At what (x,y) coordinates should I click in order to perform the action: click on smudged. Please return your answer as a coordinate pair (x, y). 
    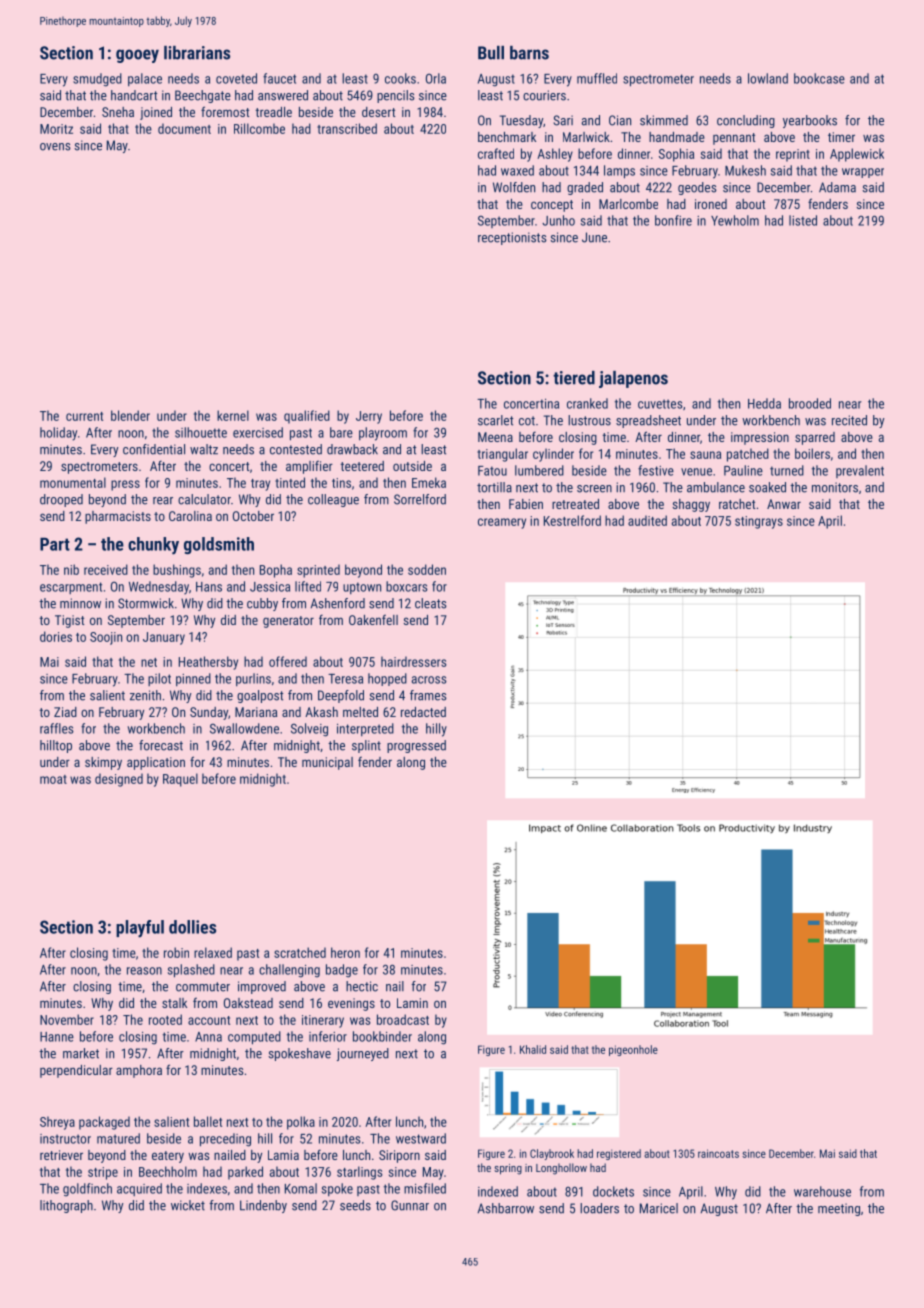
    Looking at the image, I should click on (97, 80).
